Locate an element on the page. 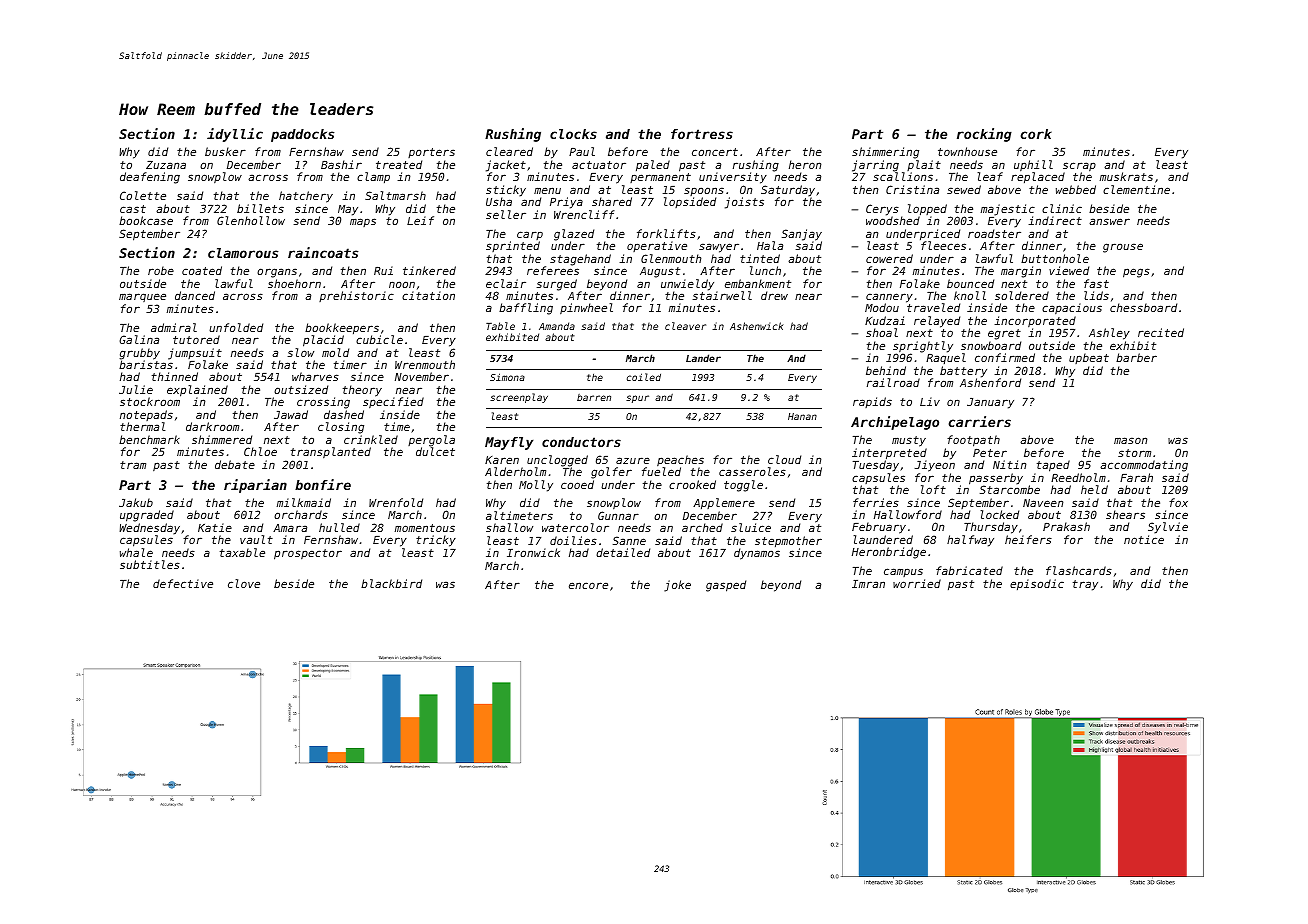 The height and width of the document is (924, 1308). Reedholm is located at coordinates (1078, 477).
